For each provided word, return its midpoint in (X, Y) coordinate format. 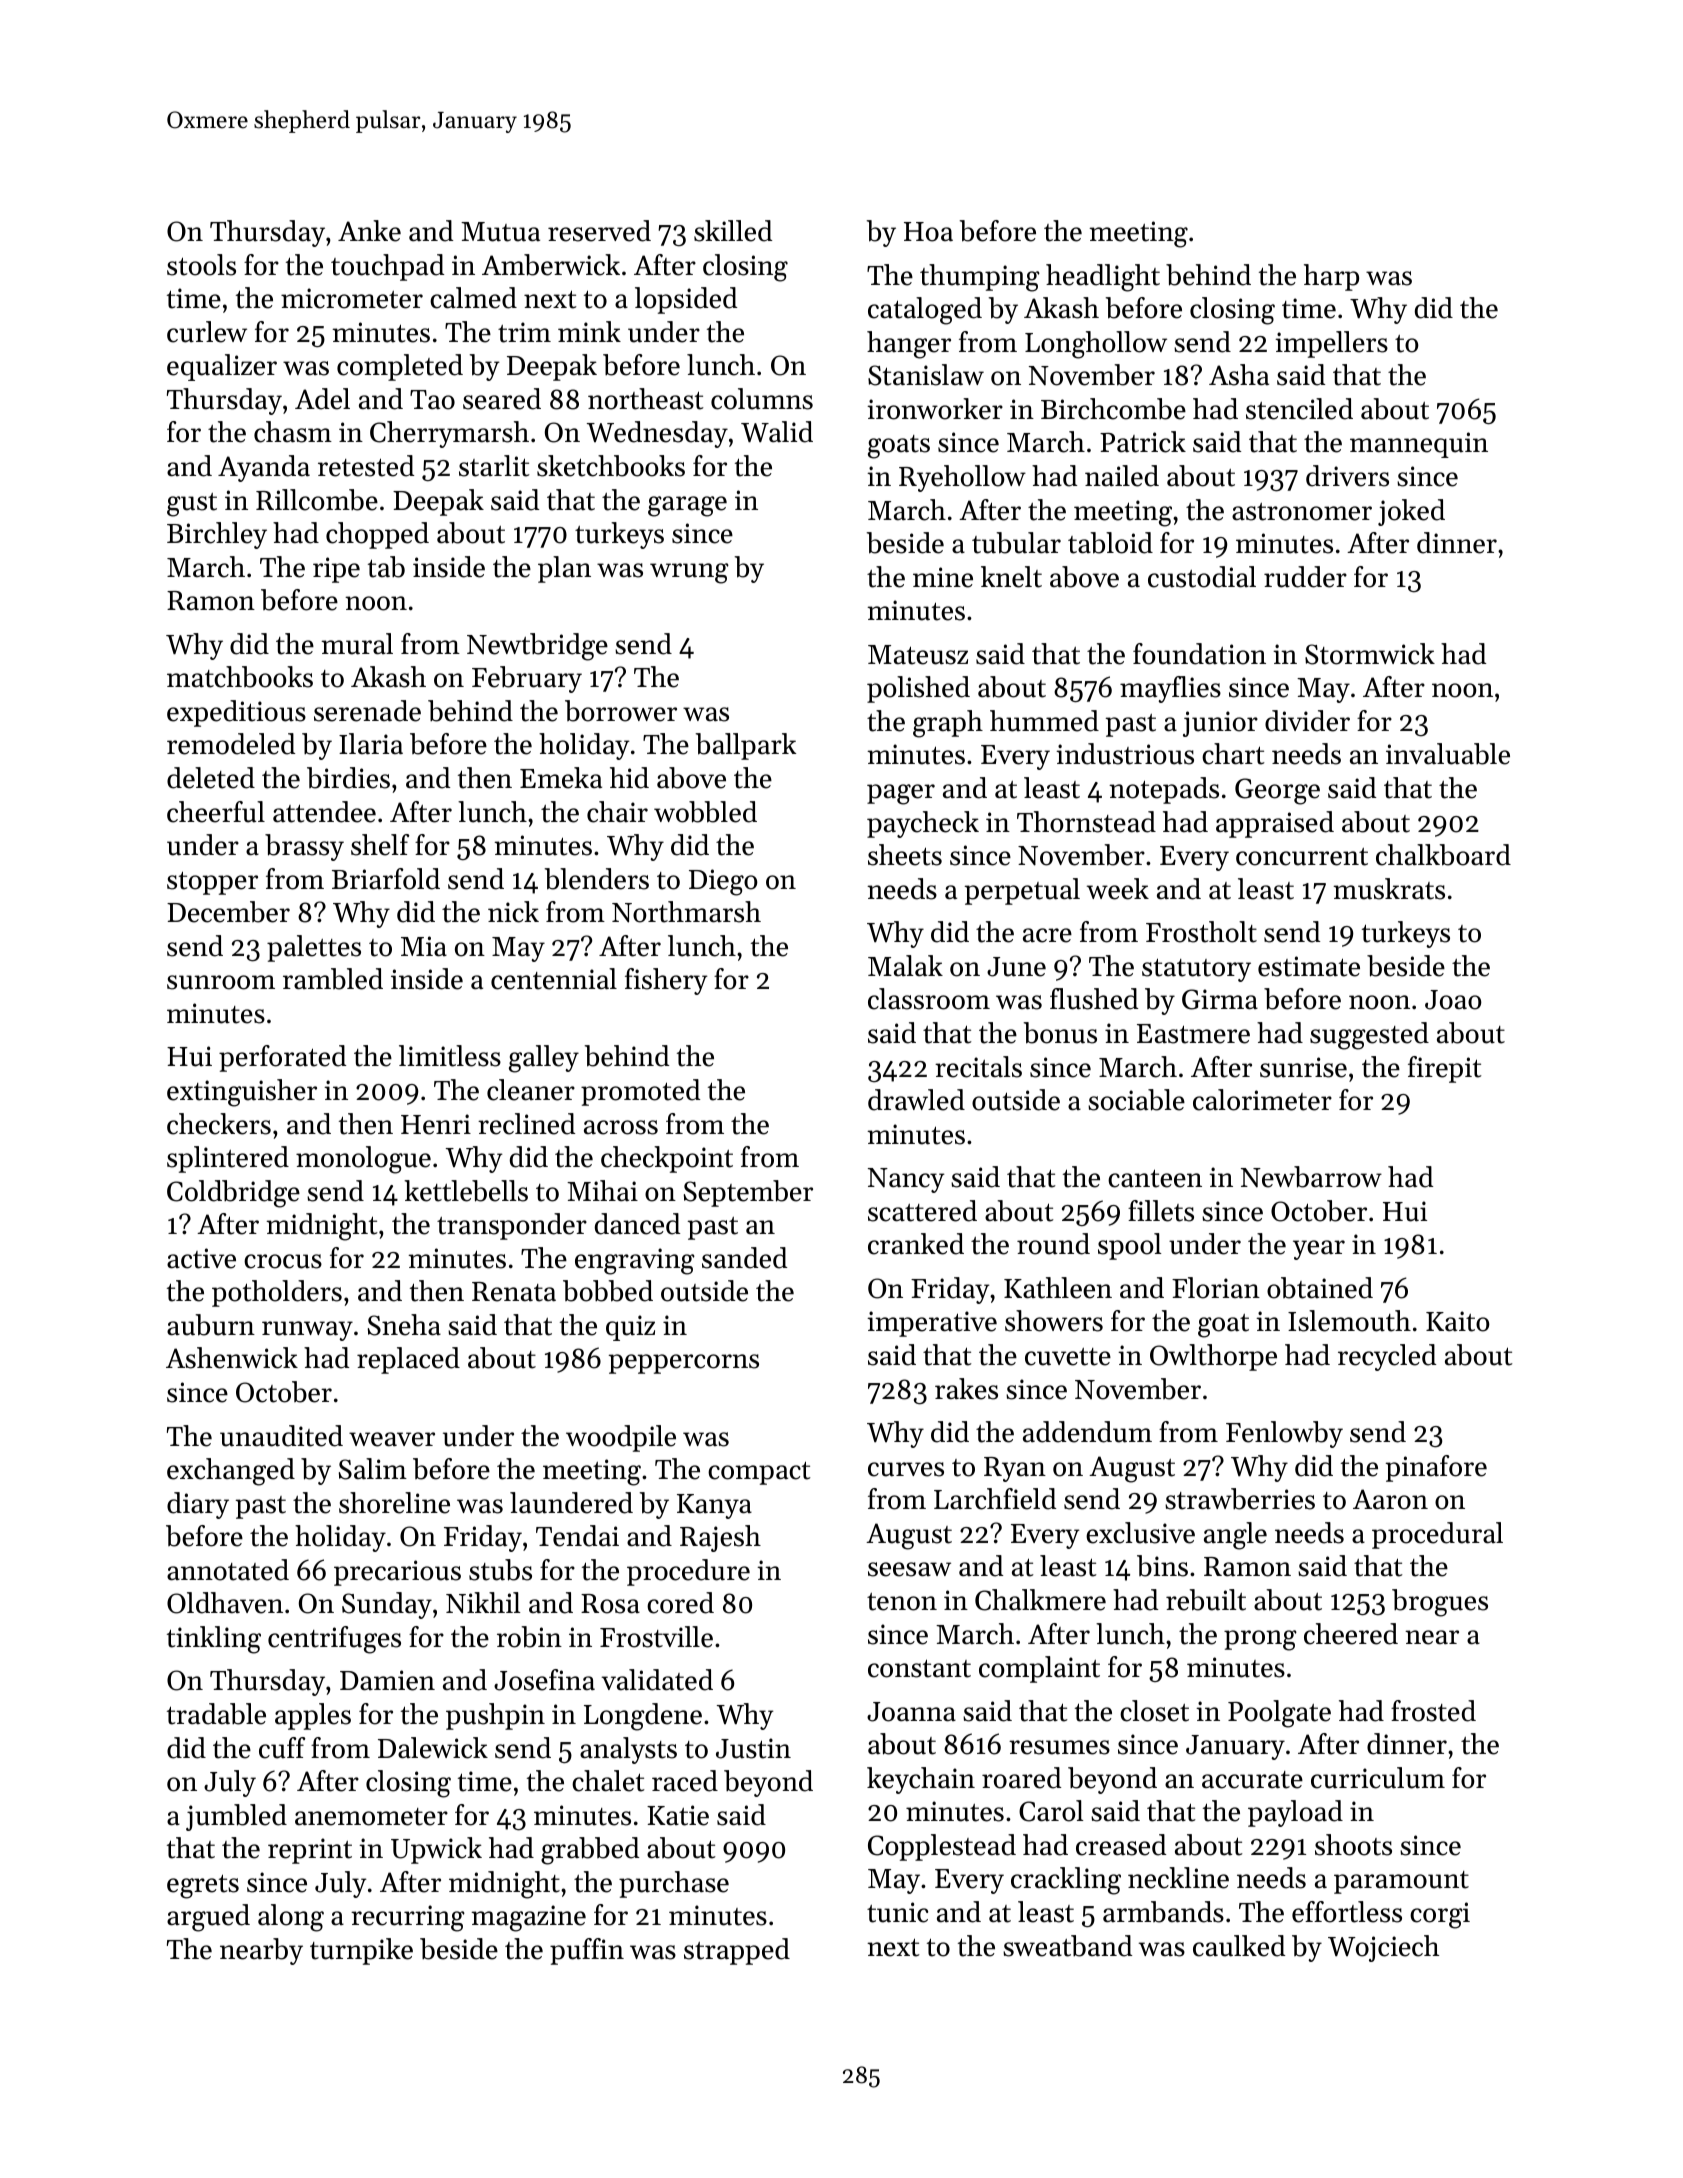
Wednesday (657, 434)
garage (687, 506)
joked (1411, 512)
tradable (216, 1714)
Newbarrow (1311, 1177)
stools (201, 265)
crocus (283, 1261)
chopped (377, 535)
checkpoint (667, 1159)
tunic (897, 1912)
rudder (1305, 577)
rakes (966, 1389)
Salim (373, 1469)
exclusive (1140, 1533)
